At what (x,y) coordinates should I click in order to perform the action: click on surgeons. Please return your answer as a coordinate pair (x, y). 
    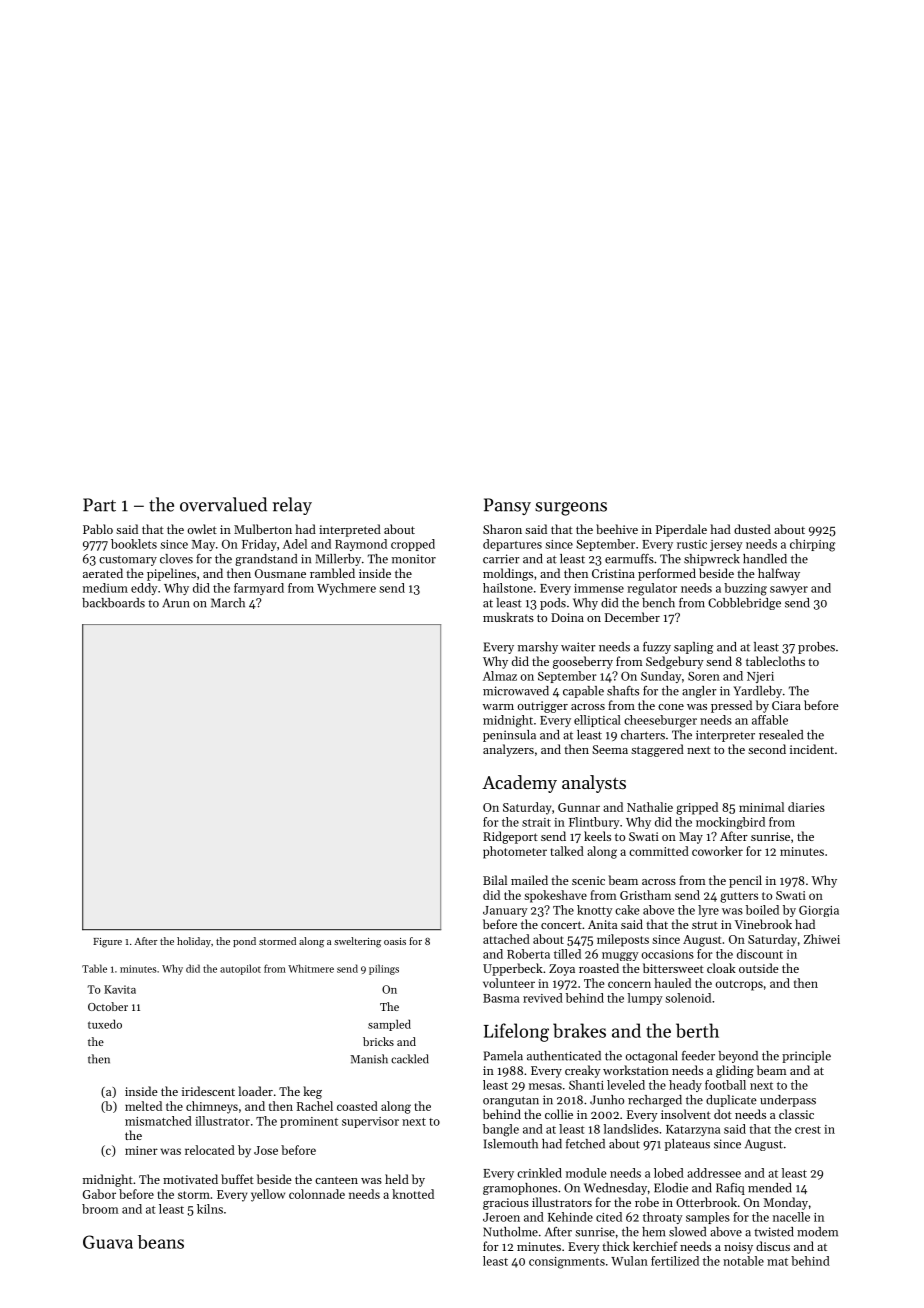
    Looking at the image, I should click on (571, 509).
